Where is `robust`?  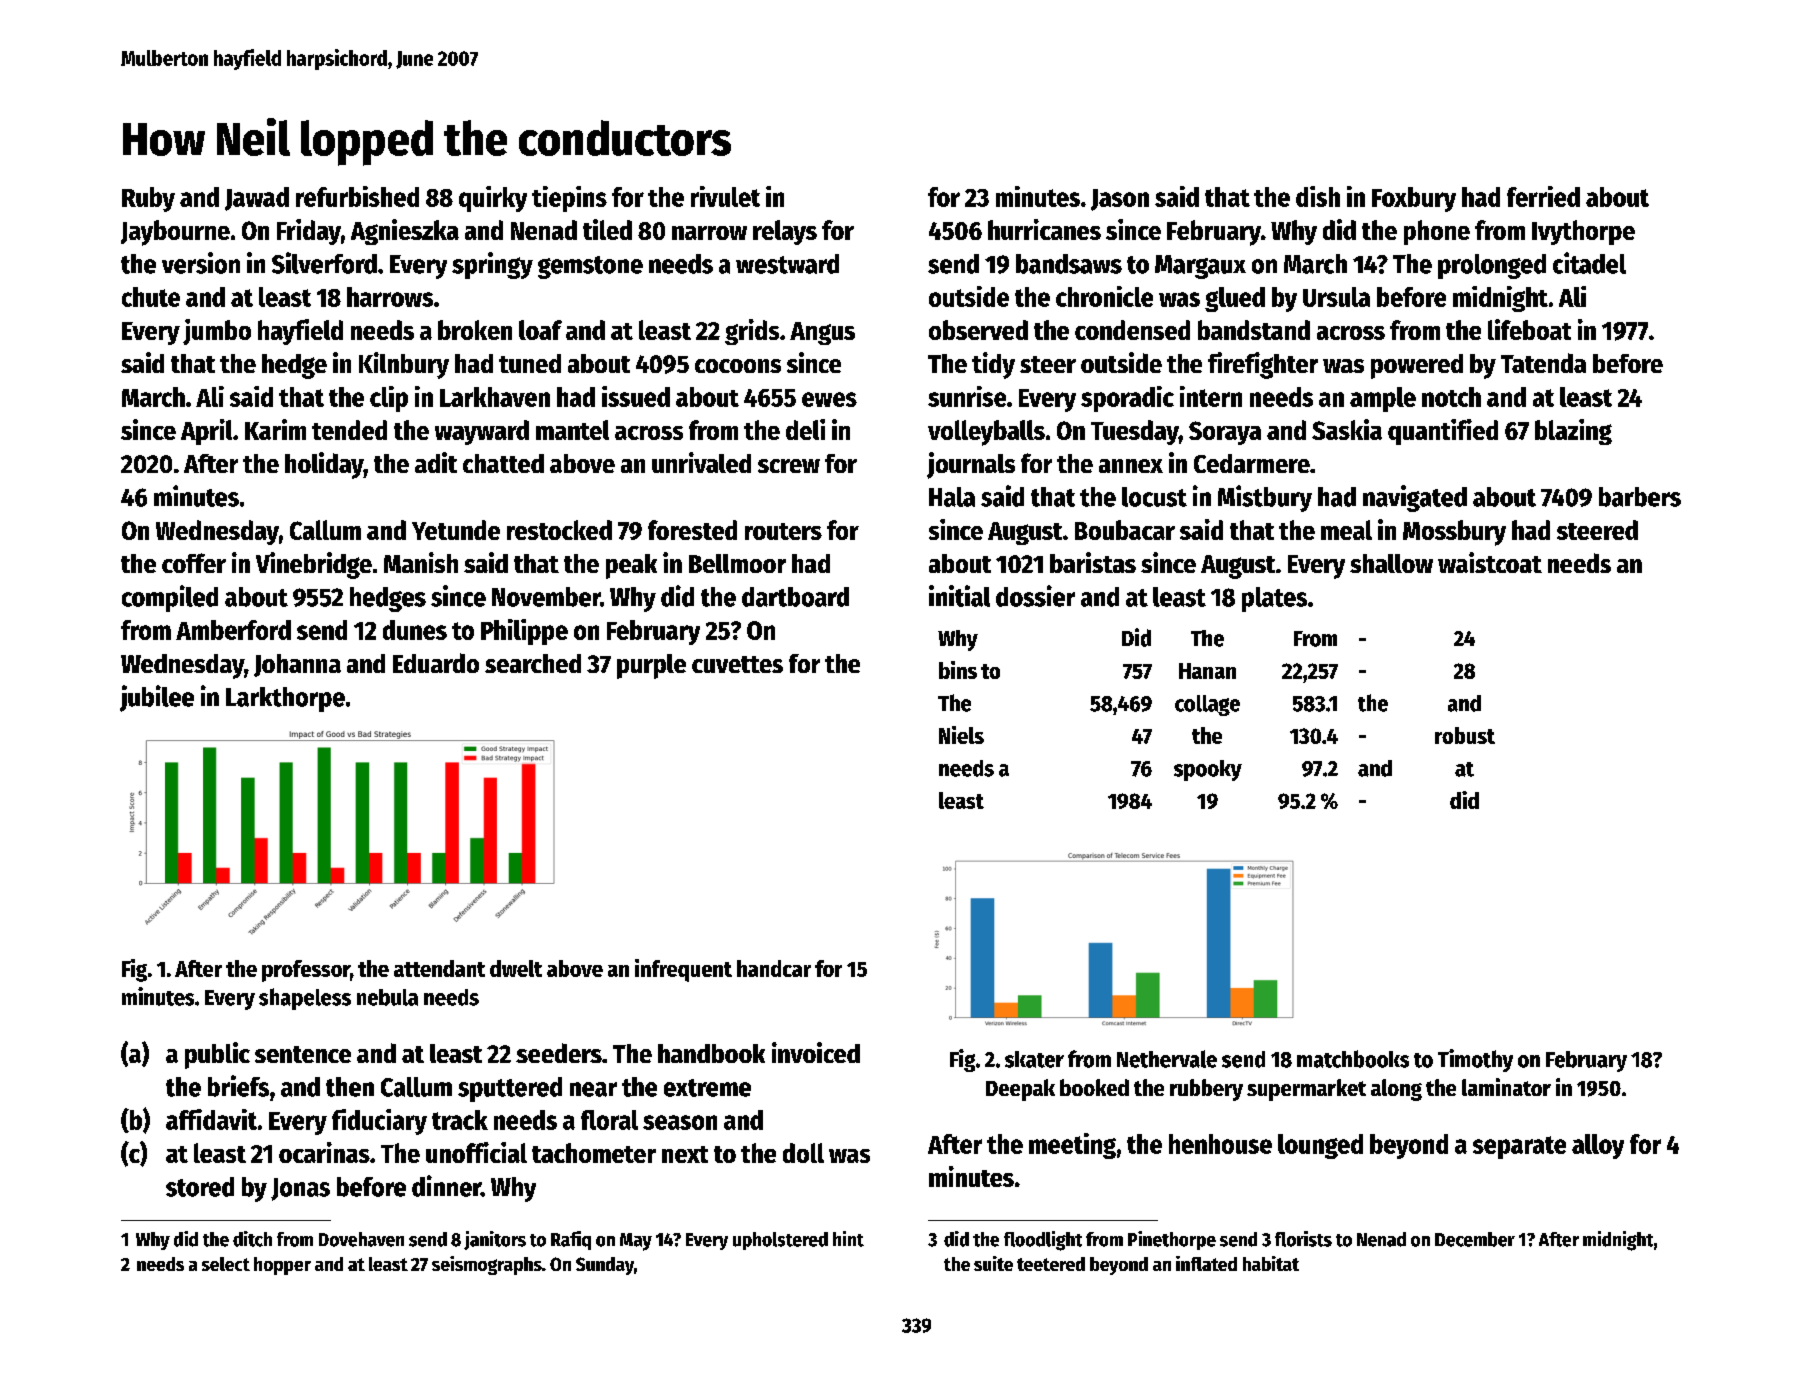
robust is located at coordinates (1465, 735).
